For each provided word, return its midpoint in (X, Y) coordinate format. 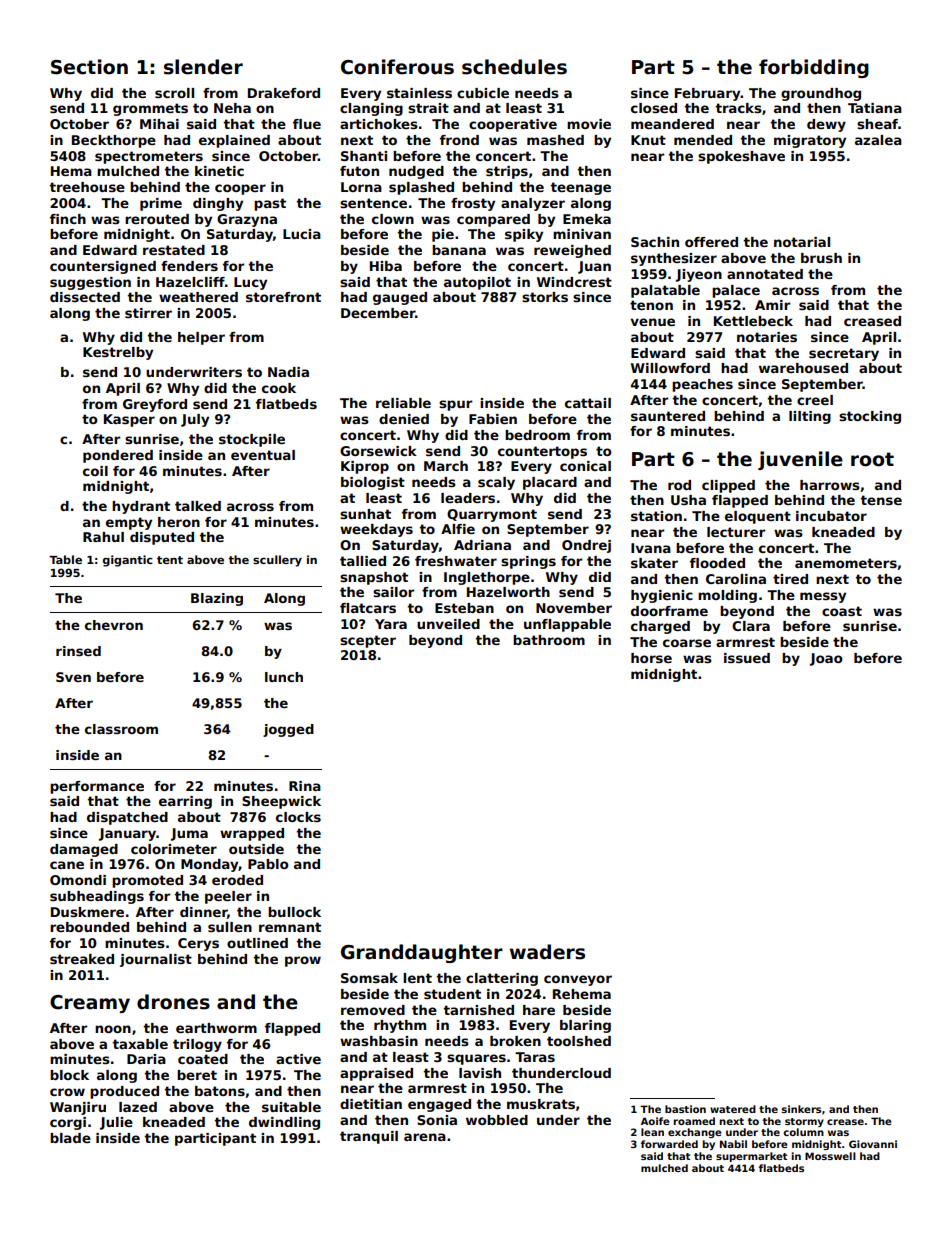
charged (660, 627)
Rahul (103, 537)
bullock (294, 912)
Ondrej (586, 546)
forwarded (669, 1144)
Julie (116, 1123)
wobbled (497, 1120)
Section (89, 67)
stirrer (148, 313)
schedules (514, 67)
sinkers (801, 1109)
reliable (403, 403)
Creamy (90, 1004)
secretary (844, 354)
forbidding (814, 68)
